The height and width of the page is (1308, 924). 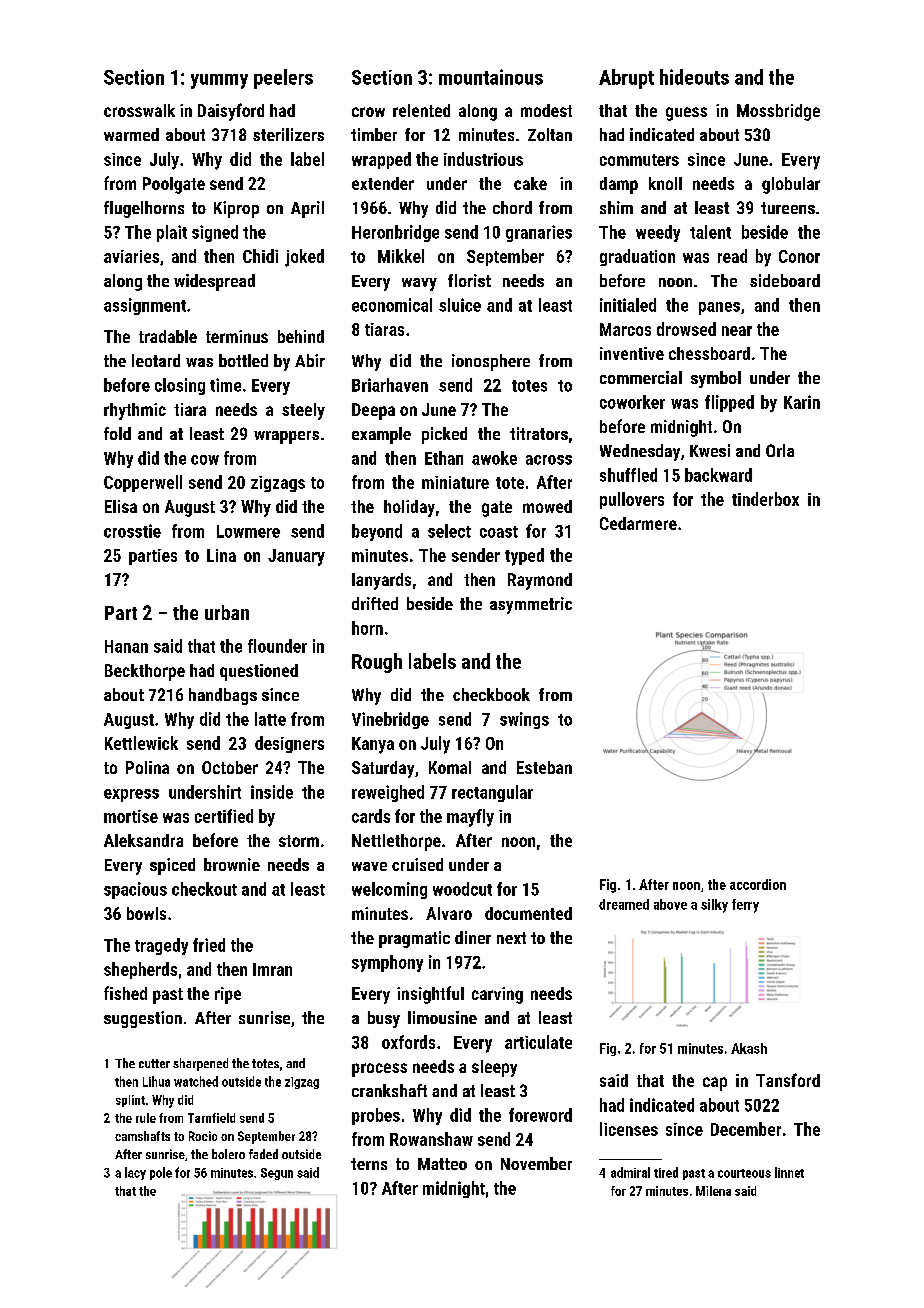 What do you see at coordinates (713, 1191) in the page?
I see `Milena` at bounding box center [713, 1191].
